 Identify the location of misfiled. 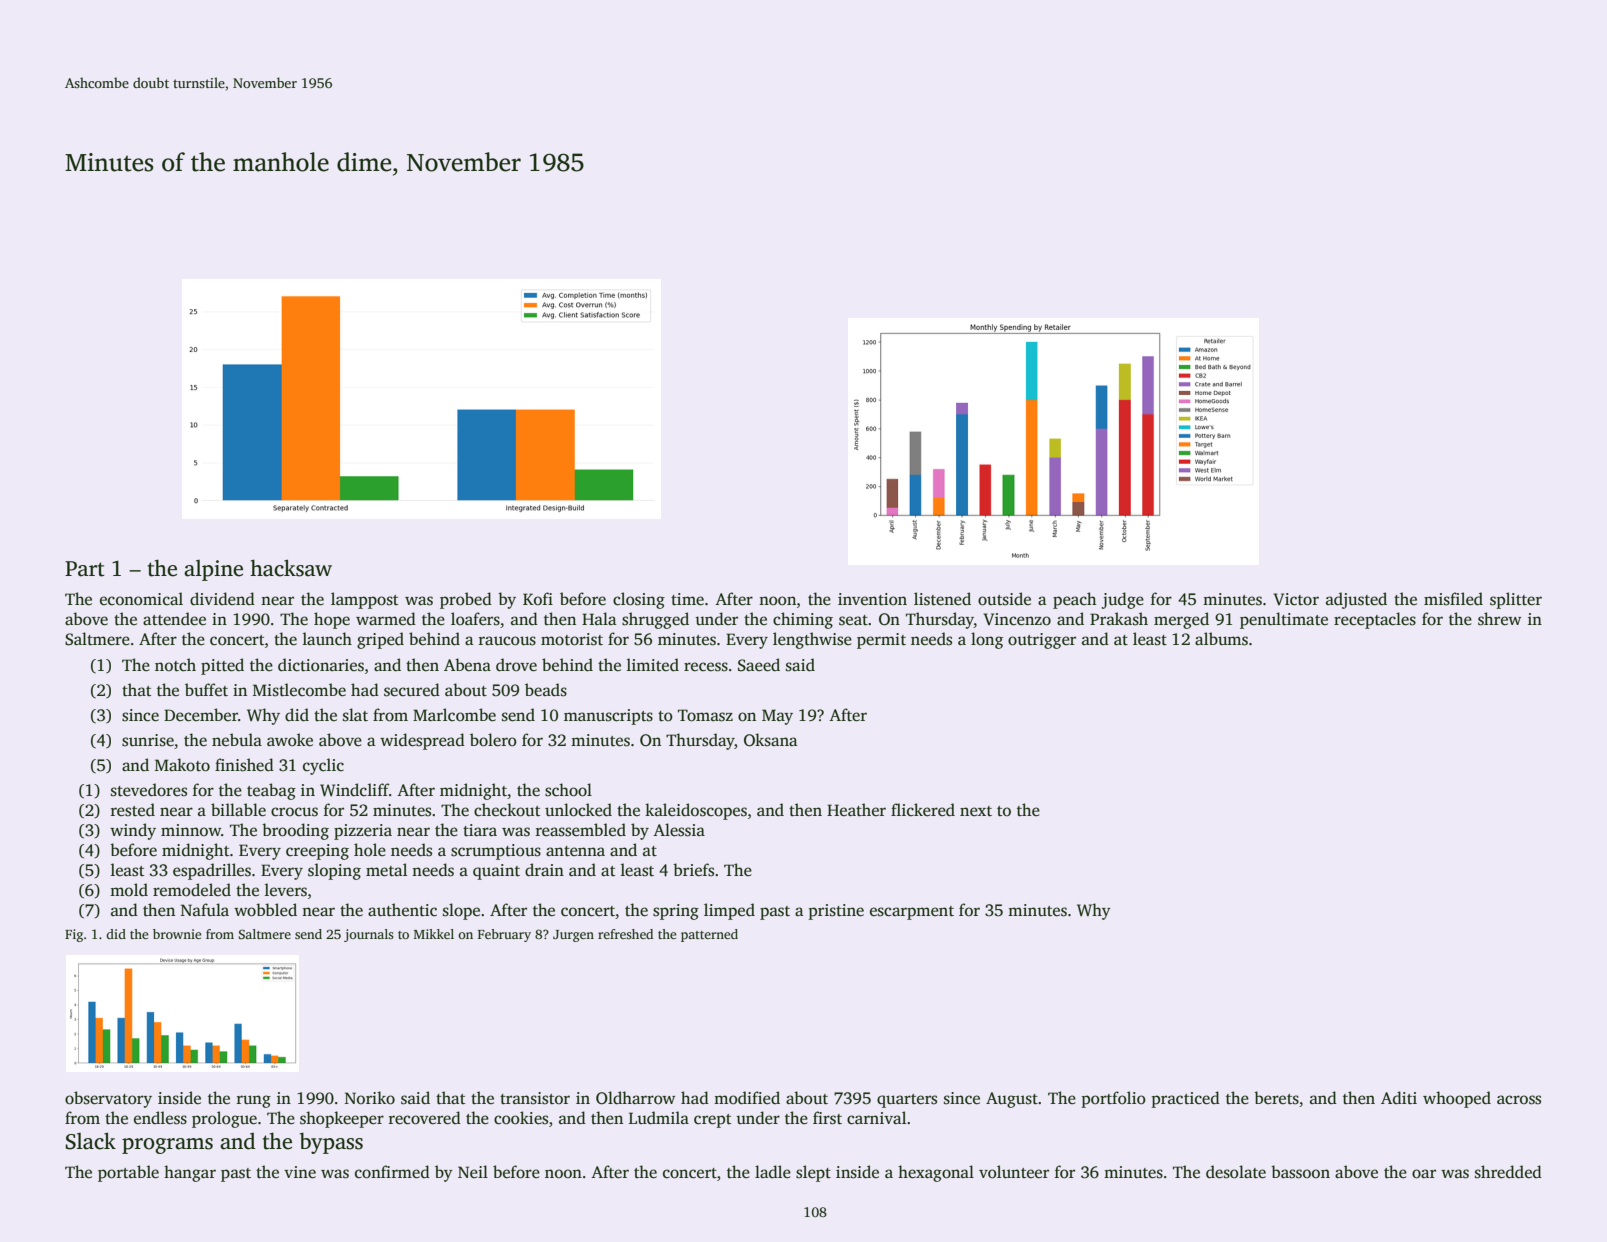
(1453, 599).
